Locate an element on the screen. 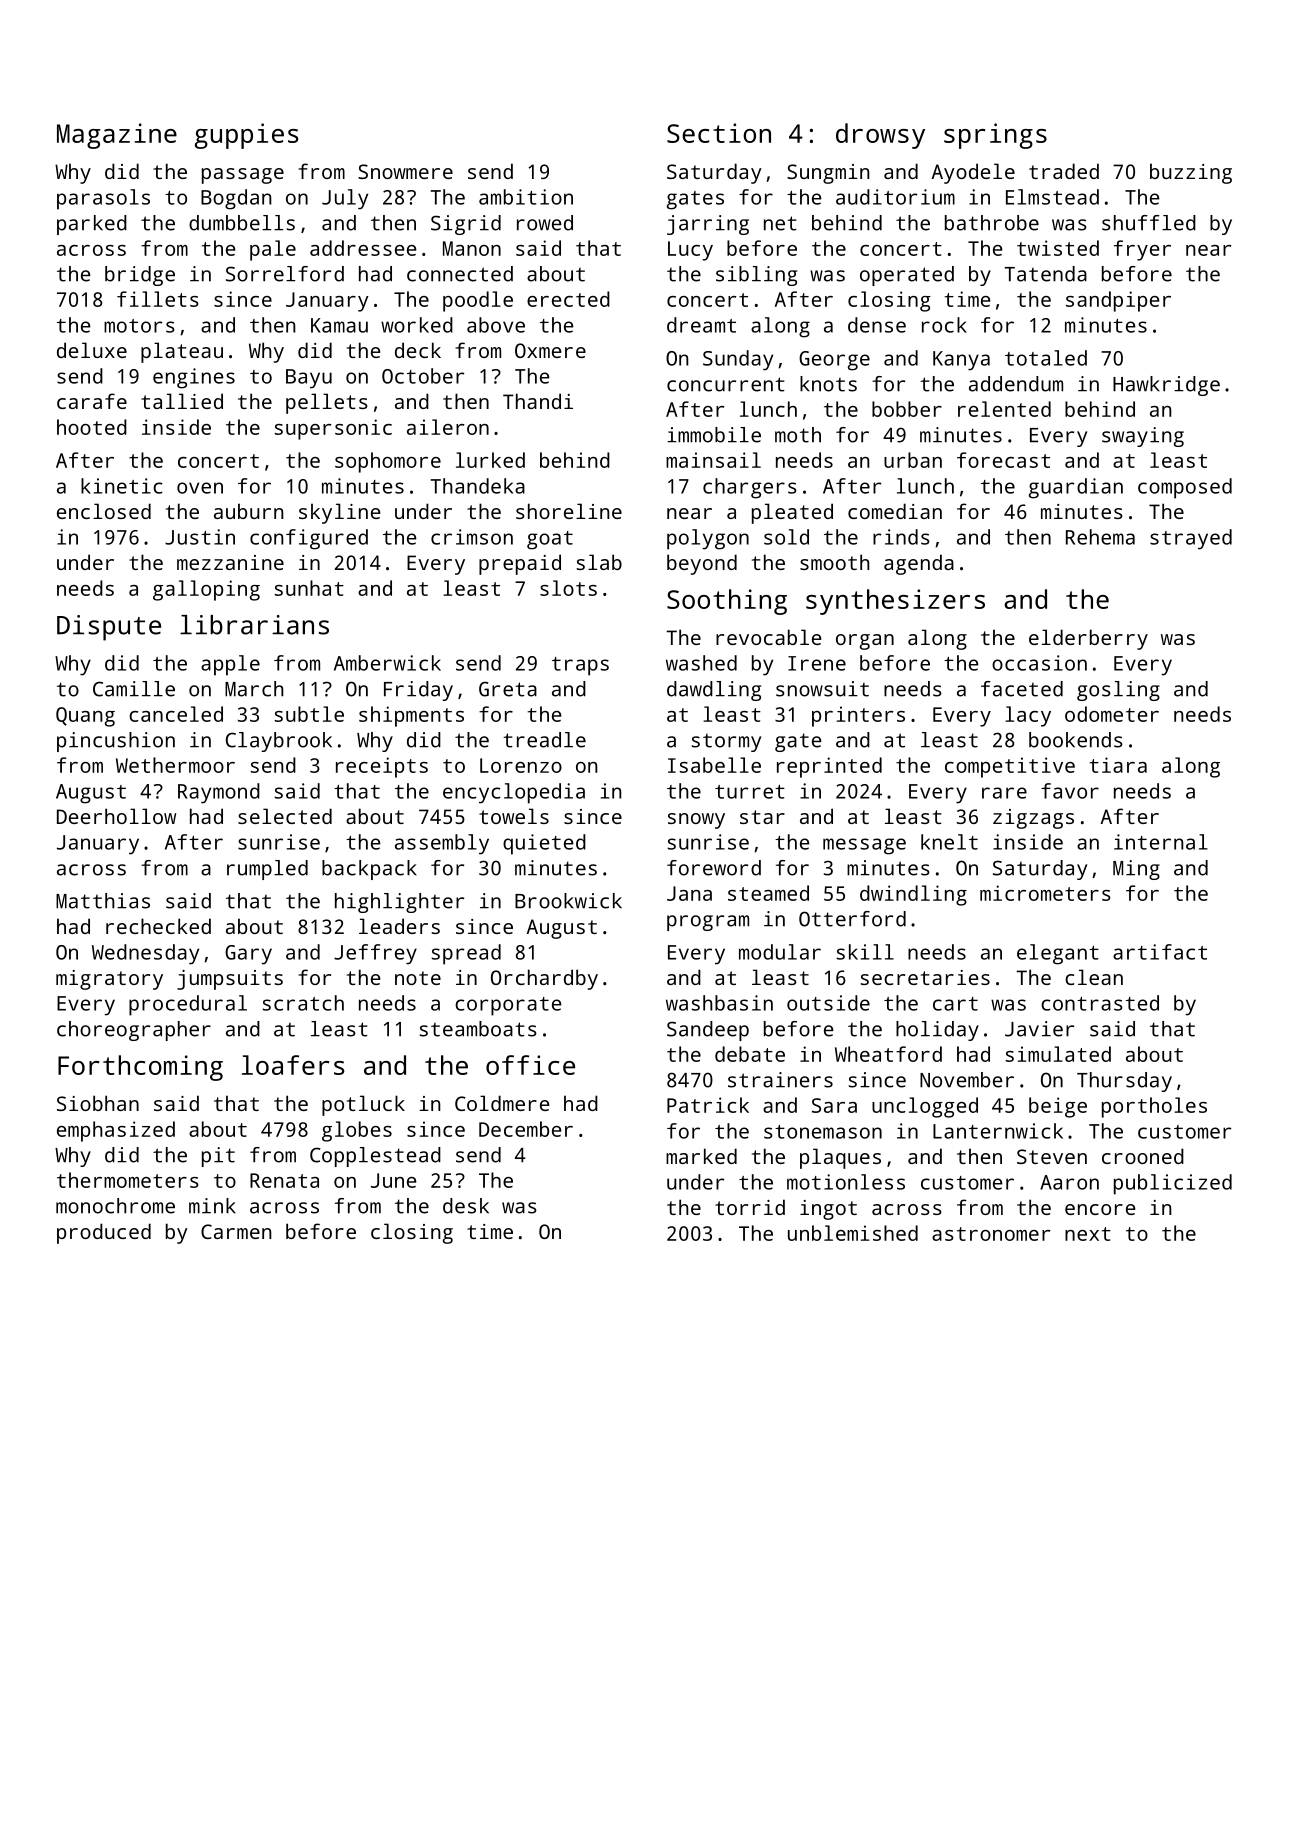 Image resolution: width=1295 pixels, height=1832 pixels. buzzing is located at coordinates (1191, 173).
